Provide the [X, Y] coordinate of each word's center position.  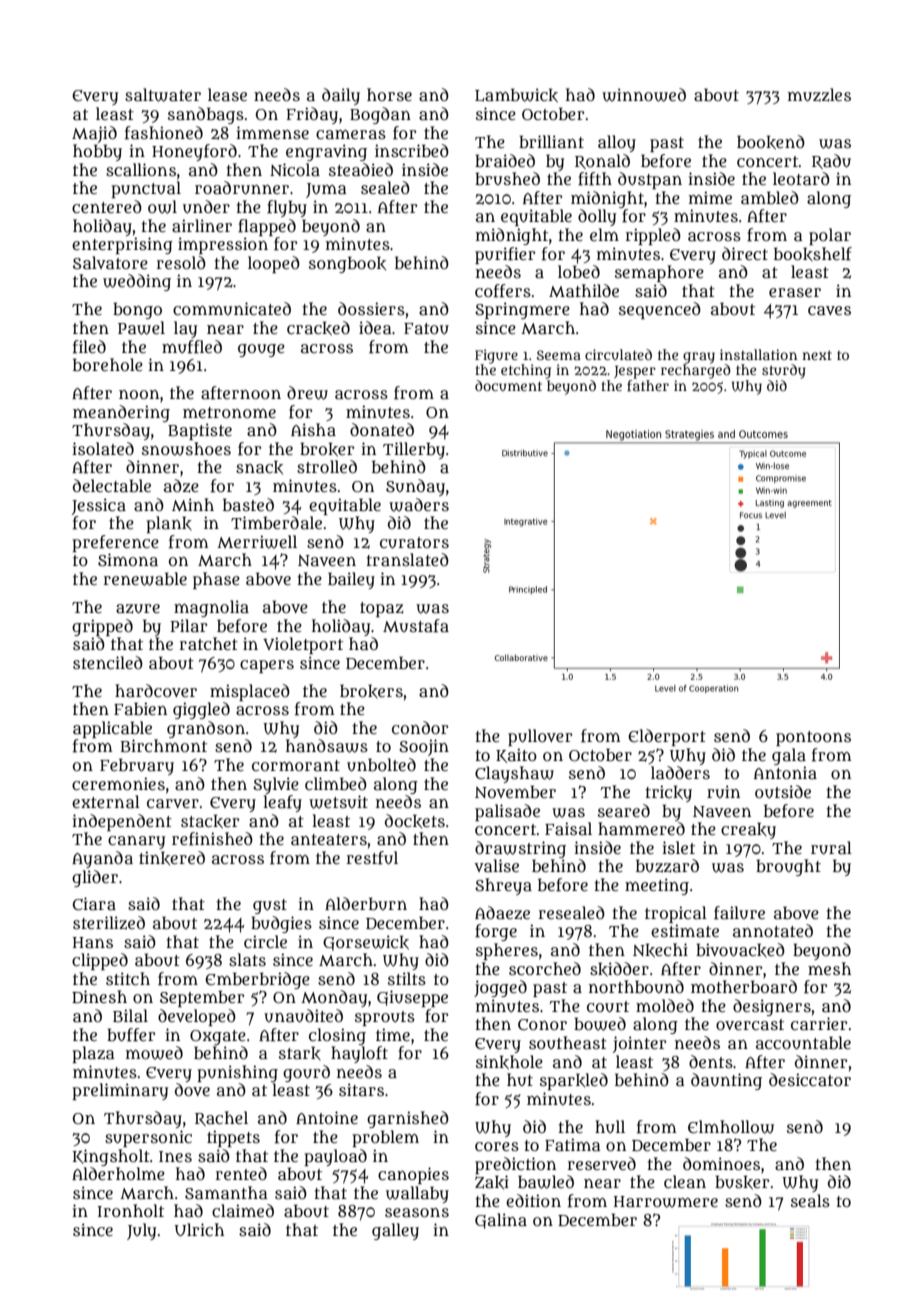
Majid [94, 134]
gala [789, 756]
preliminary [120, 1091]
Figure [496, 356]
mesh [829, 968]
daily [341, 96]
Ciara [94, 903]
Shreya [503, 886]
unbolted [381, 765]
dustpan [650, 180]
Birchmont [164, 745]
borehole [108, 364]
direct [745, 253]
